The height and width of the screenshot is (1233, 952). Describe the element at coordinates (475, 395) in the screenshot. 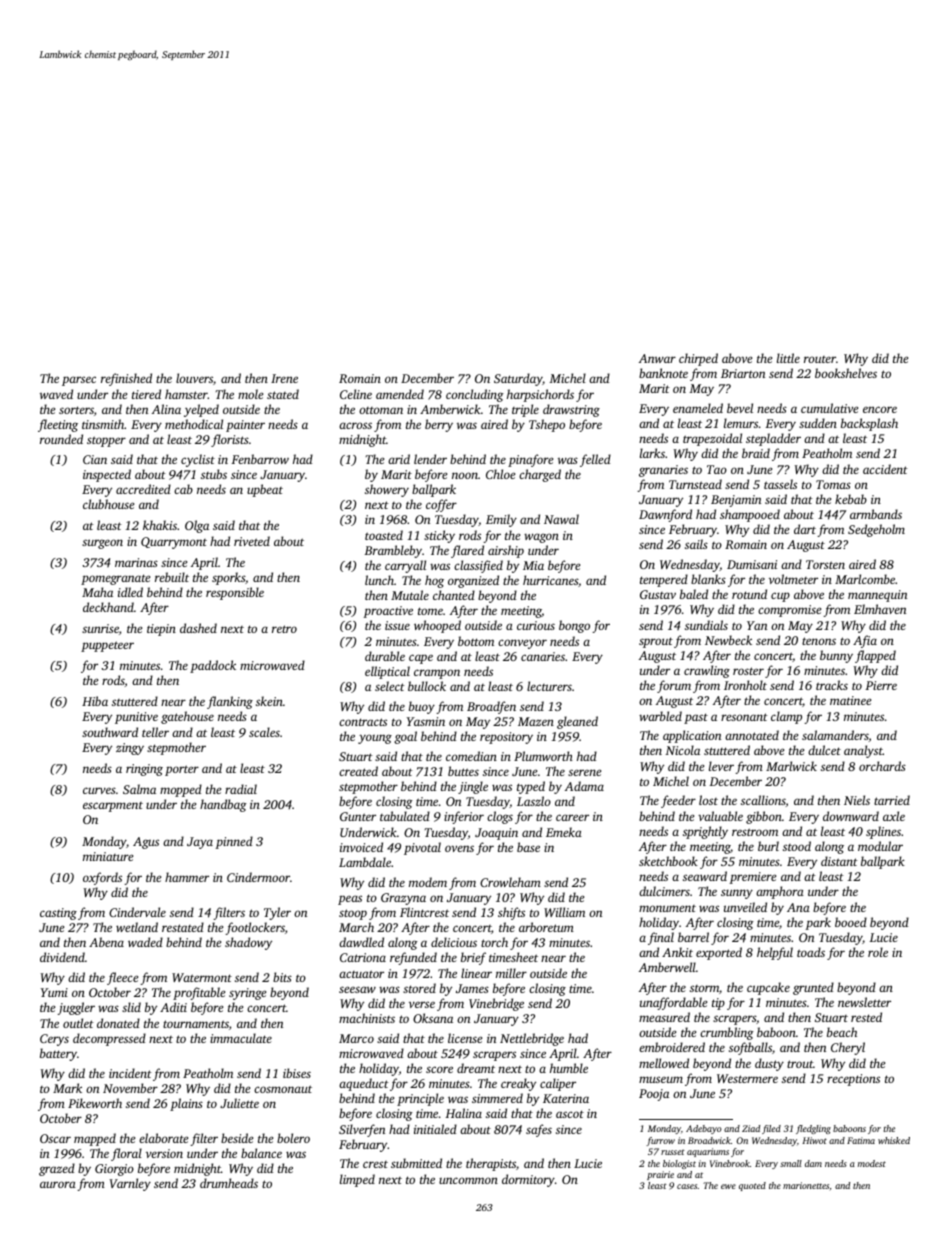

I see `concluding` at that location.
